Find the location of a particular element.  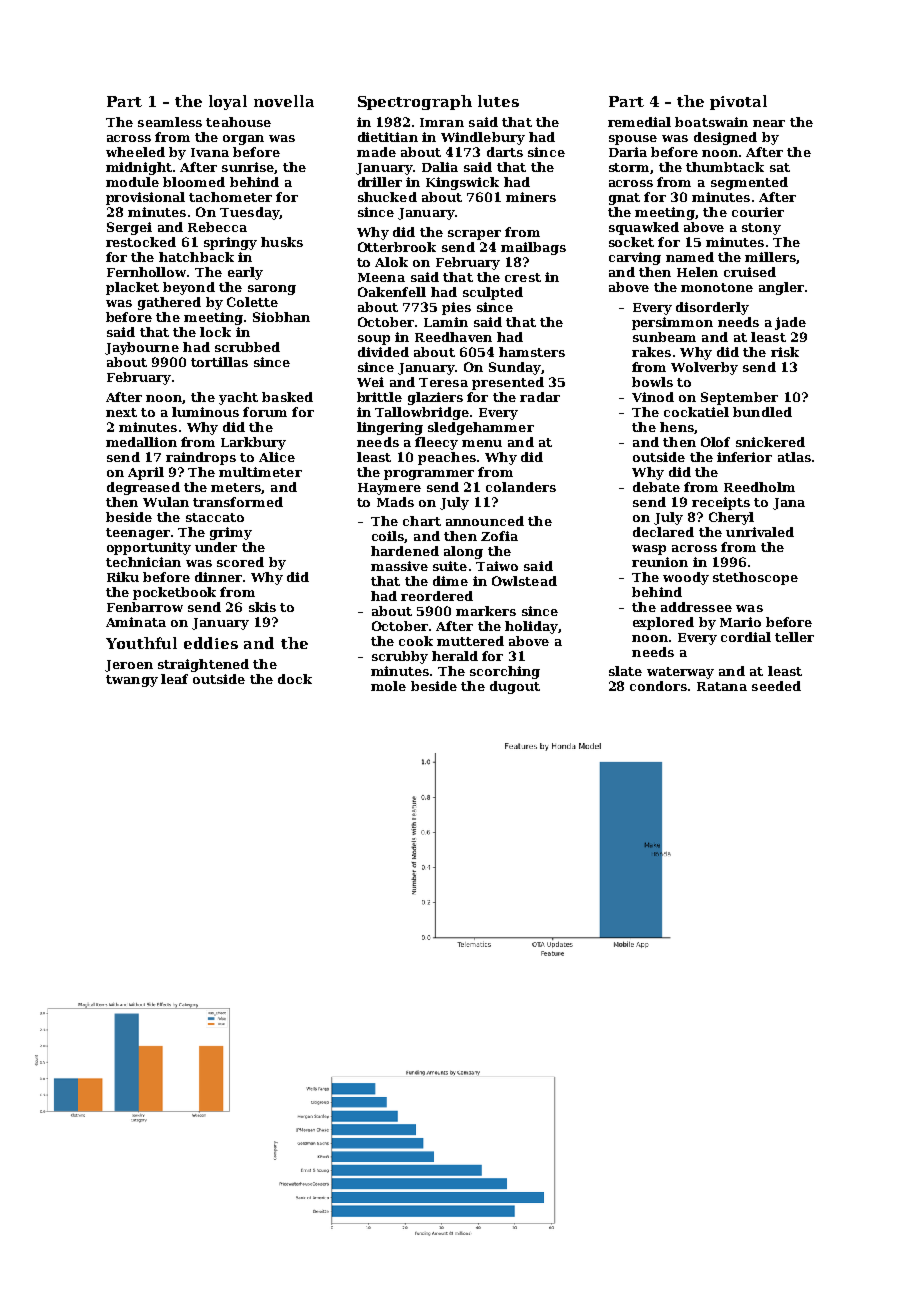

darts is located at coordinates (505, 152).
